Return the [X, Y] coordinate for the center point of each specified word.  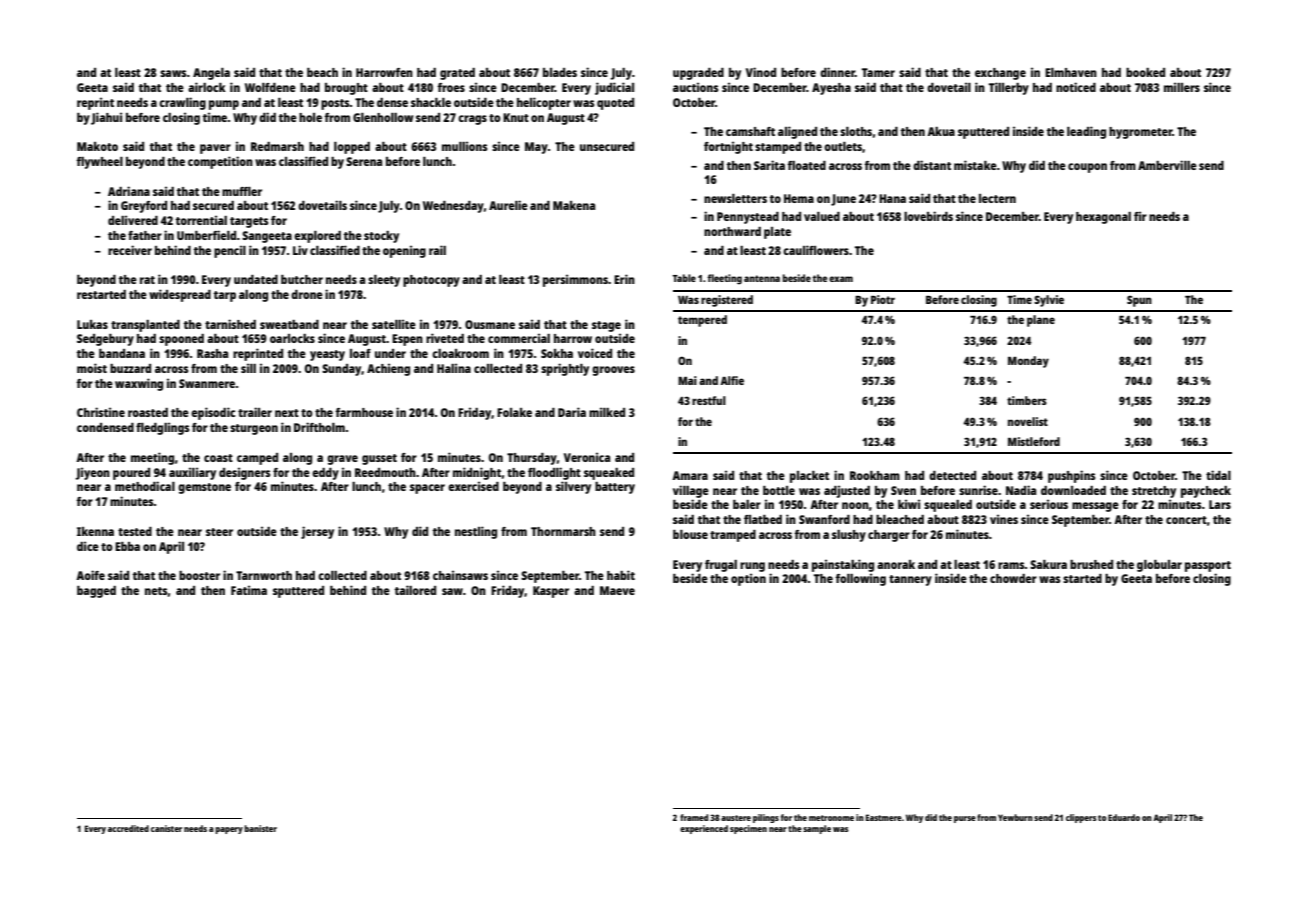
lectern [997, 198]
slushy [849, 536]
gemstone [204, 488]
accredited [128, 828]
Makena [574, 205]
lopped [352, 148]
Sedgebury [105, 340]
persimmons [575, 280]
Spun [1139, 301]
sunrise [978, 490]
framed [694, 817]
